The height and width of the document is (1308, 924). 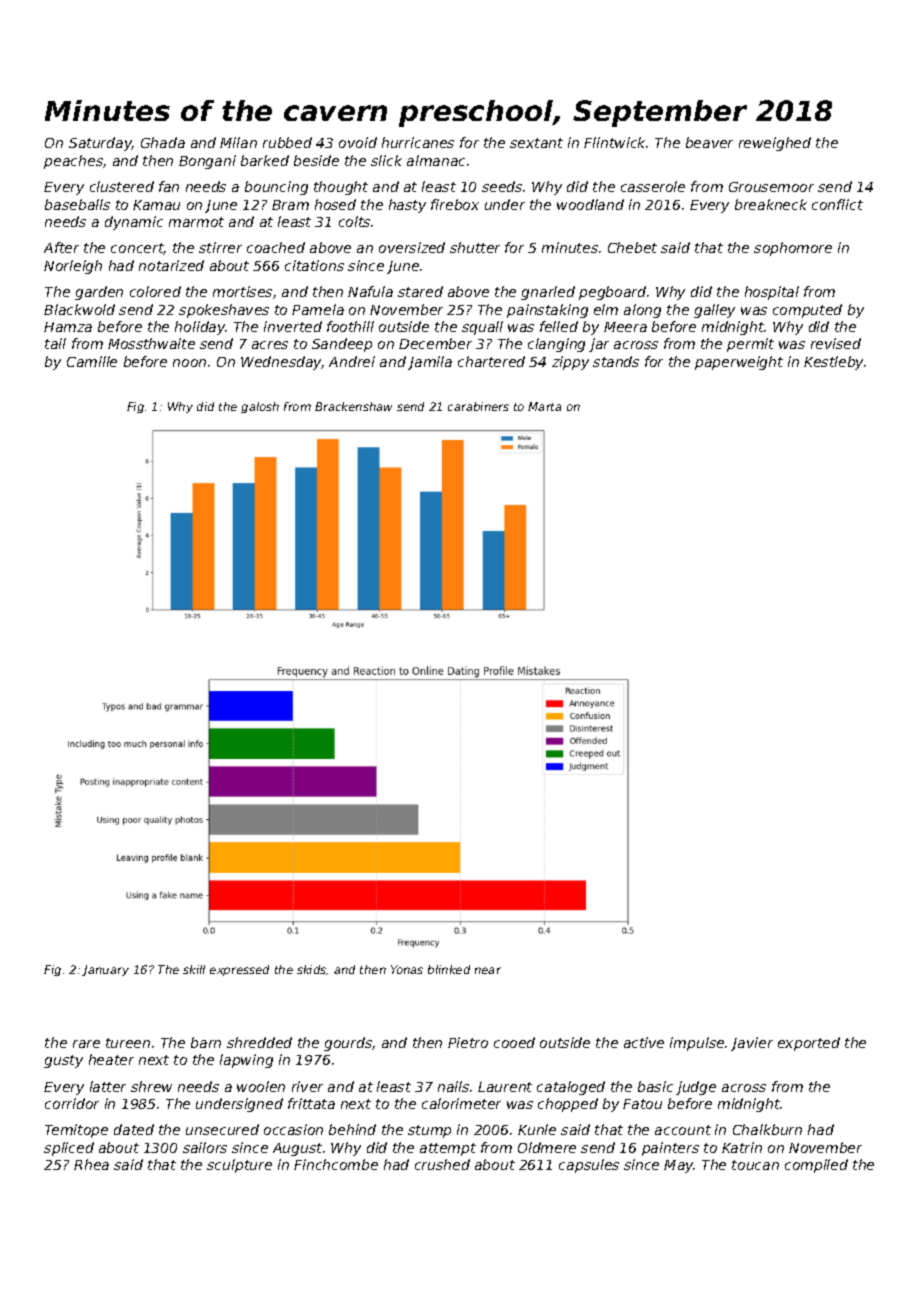 I want to click on sailors, so click(x=205, y=1147).
